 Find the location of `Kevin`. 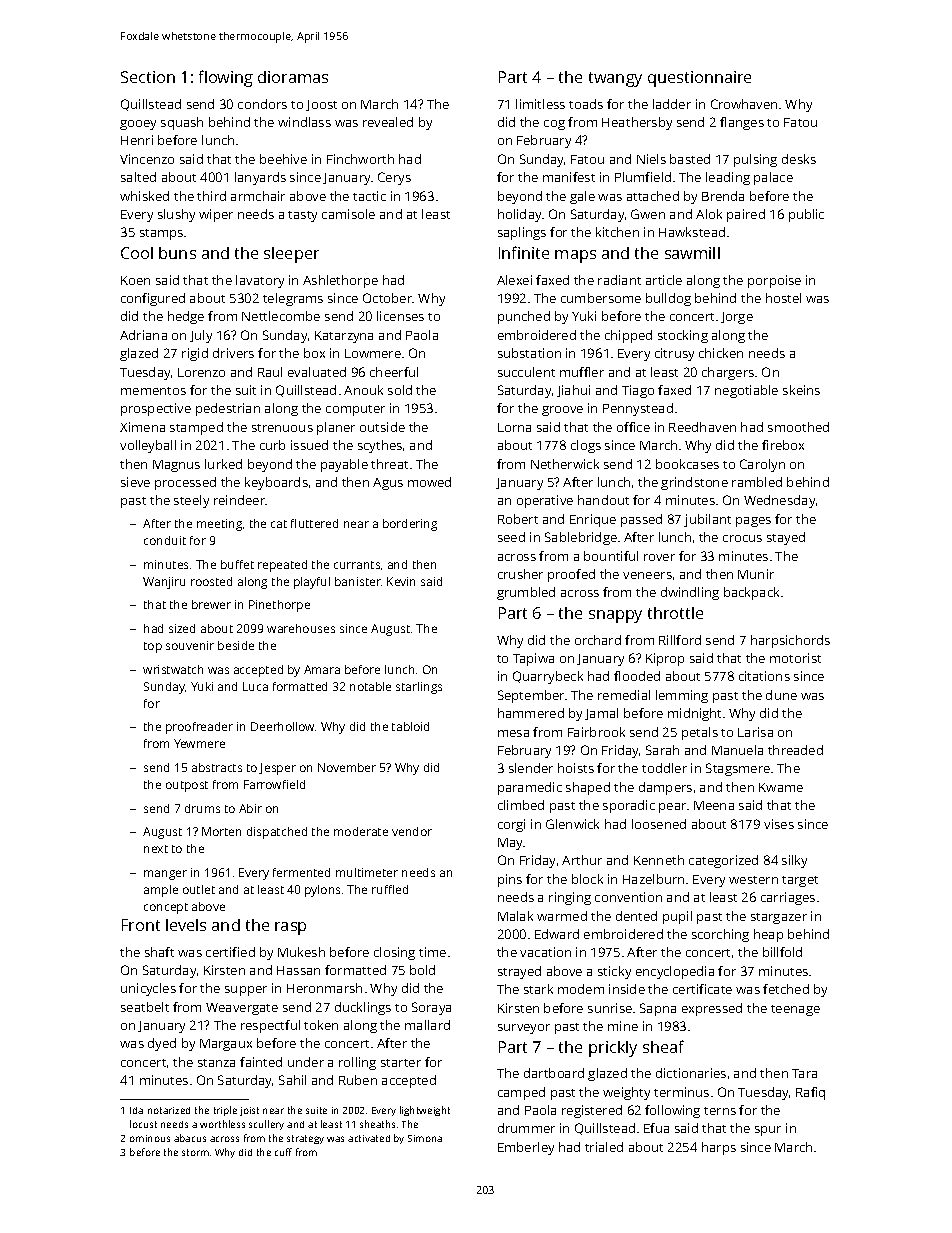

Kevin is located at coordinates (401, 581).
